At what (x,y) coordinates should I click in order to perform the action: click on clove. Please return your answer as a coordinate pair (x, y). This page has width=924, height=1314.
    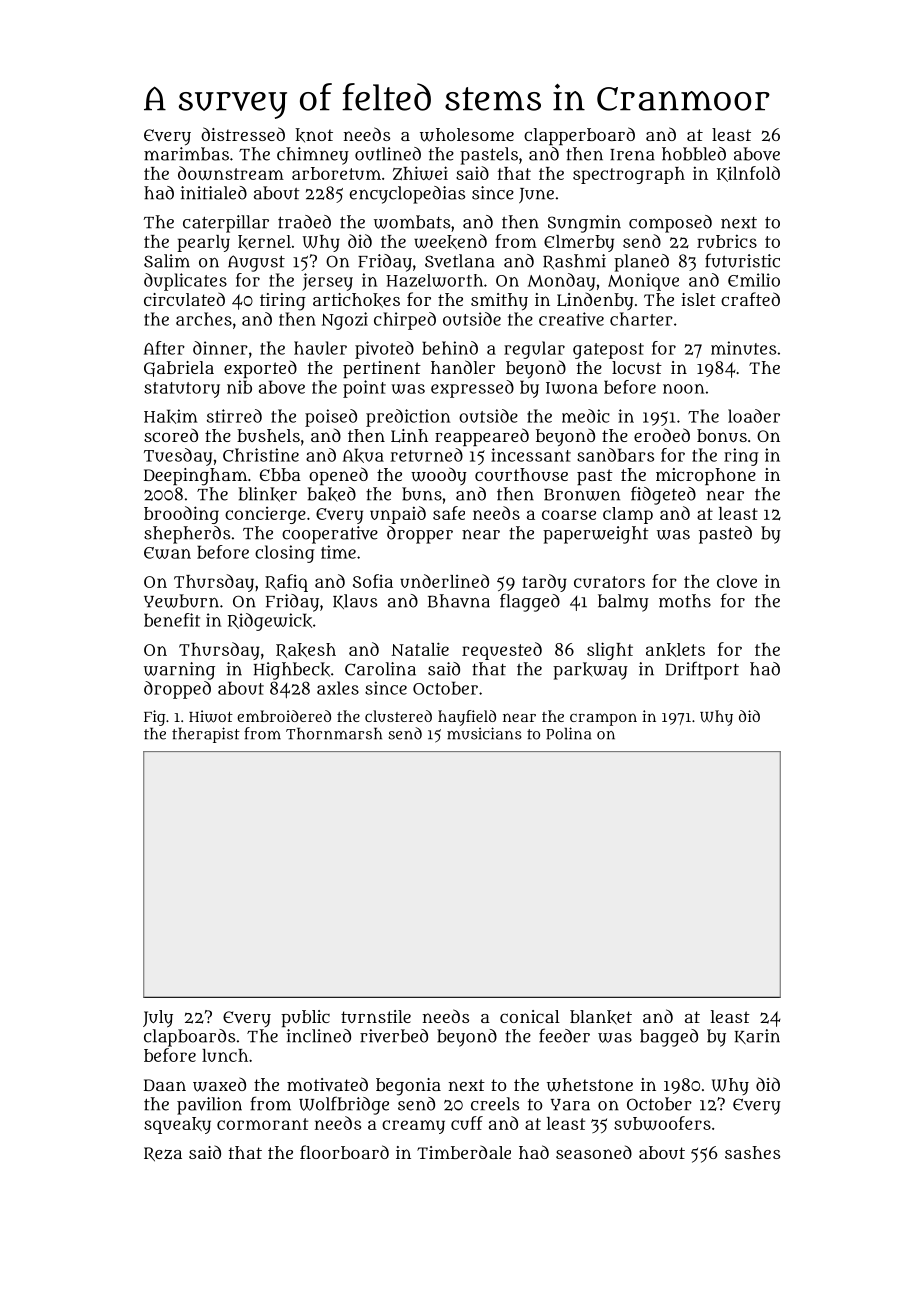
    Looking at the image, I should click on (737, 581).
